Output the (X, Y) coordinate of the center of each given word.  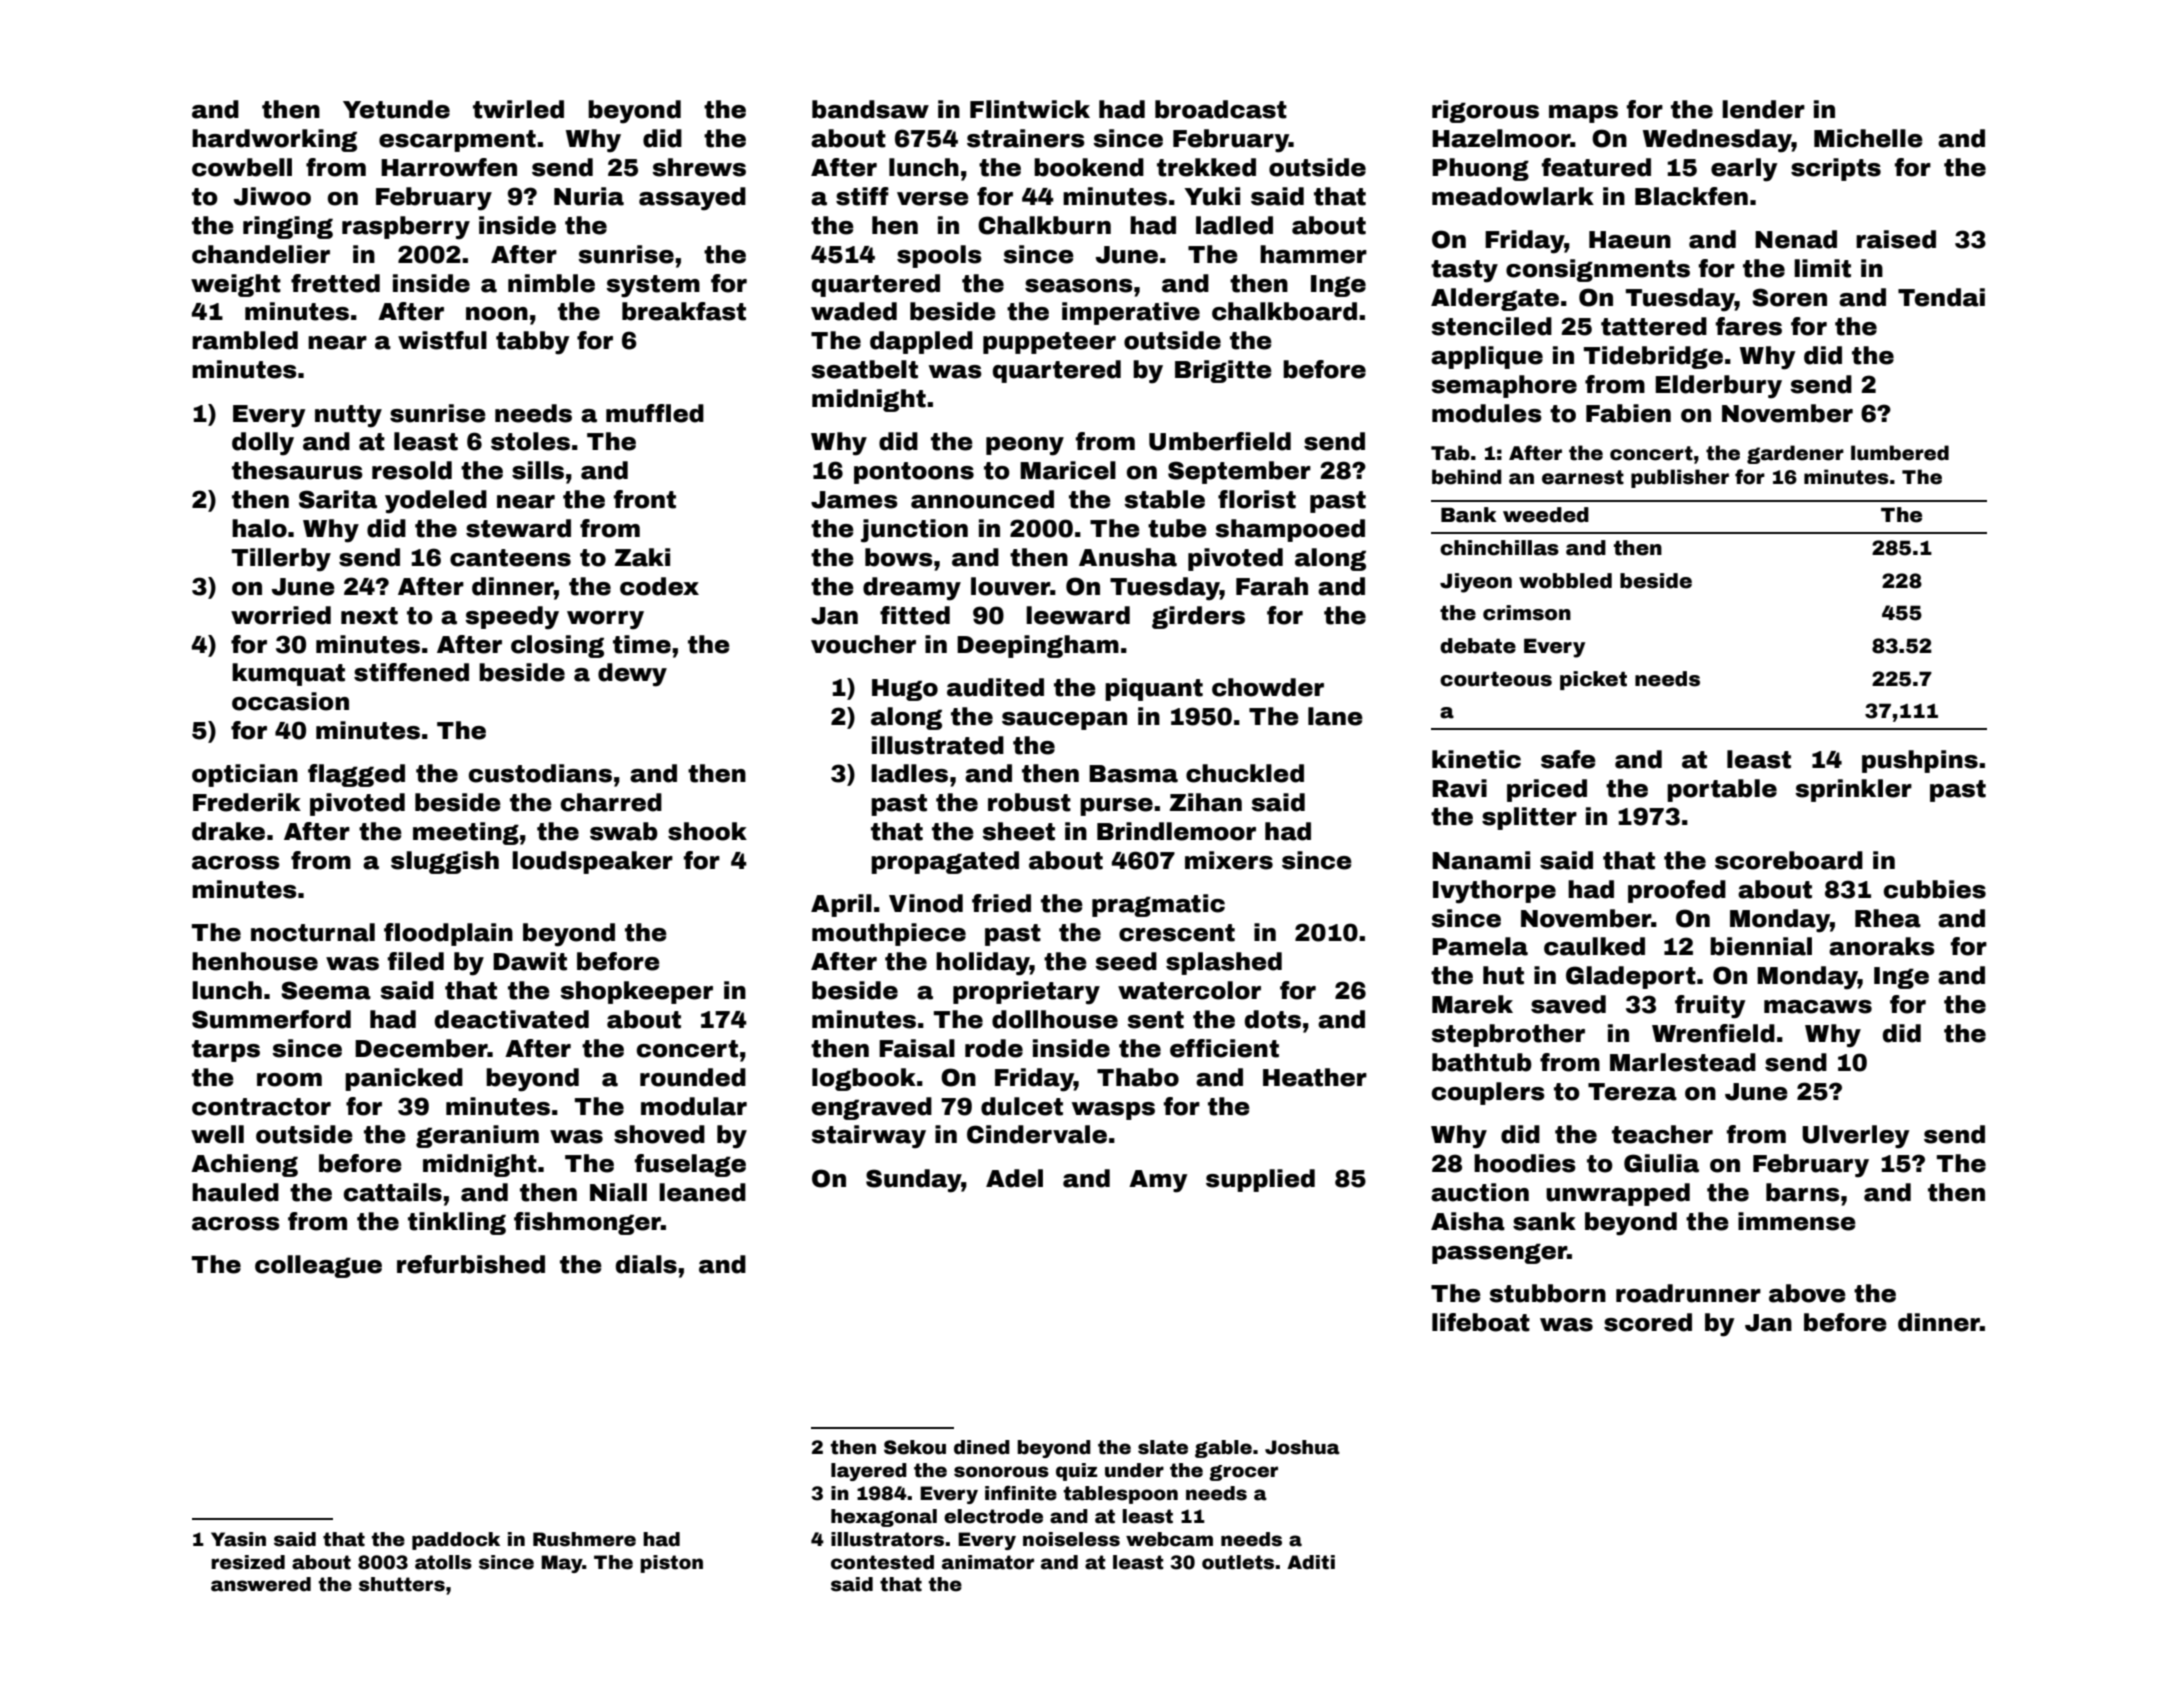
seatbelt (865, 369)
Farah (1272, 586)
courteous (1496, 679)
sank (1544, 1221)
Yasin (238, 1539)
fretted (335, 283)
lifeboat (1481, 1322)
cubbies (1935, 889)
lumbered (1900, 453)
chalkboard (1284, 311)
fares (1749, 326)
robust (1029, 802)
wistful (442, 340)
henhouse (255, 961)
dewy (632, 675)
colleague (318, 1266)
